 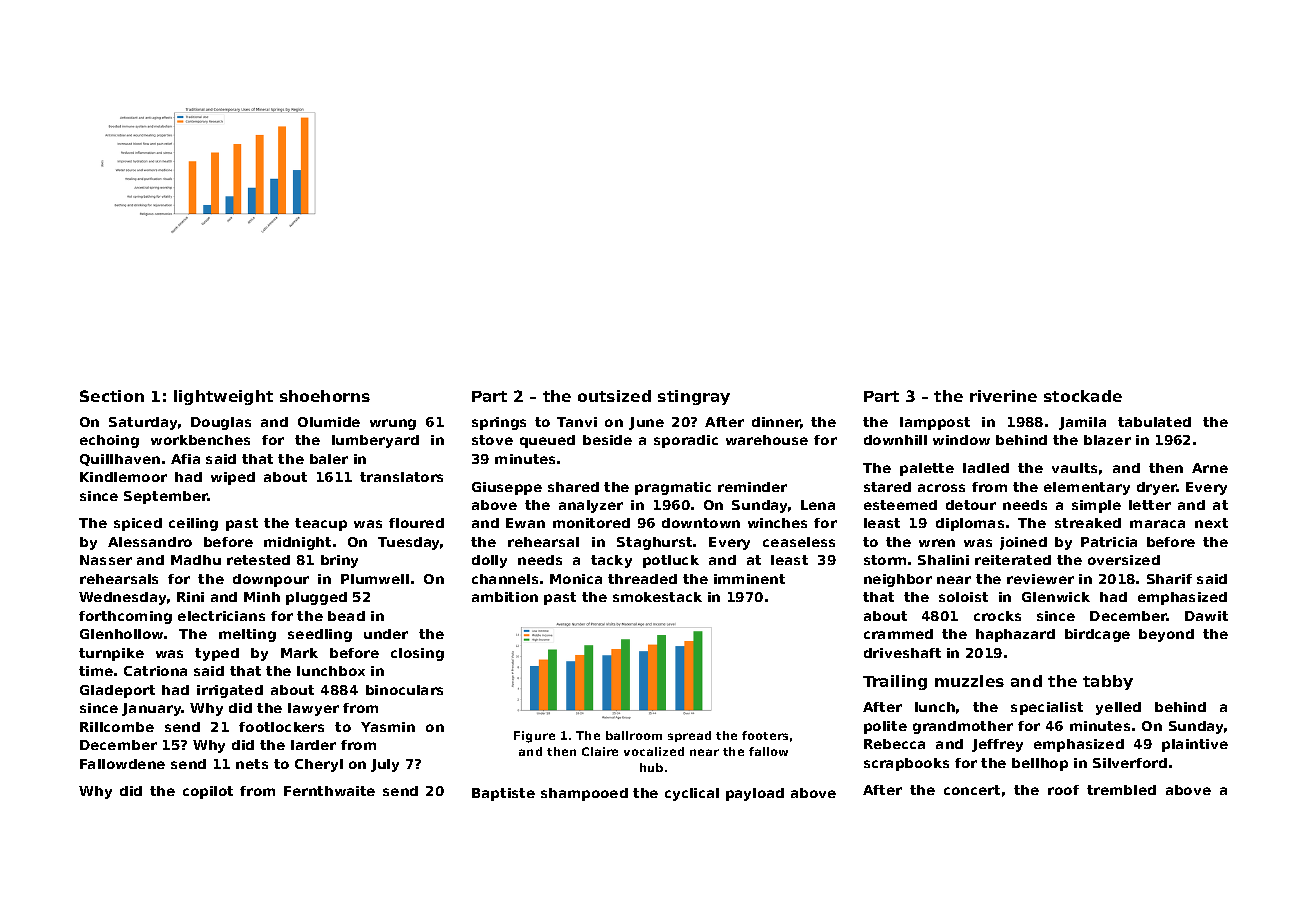 I want to click on shoehorns, so click(x=325, y=396).
